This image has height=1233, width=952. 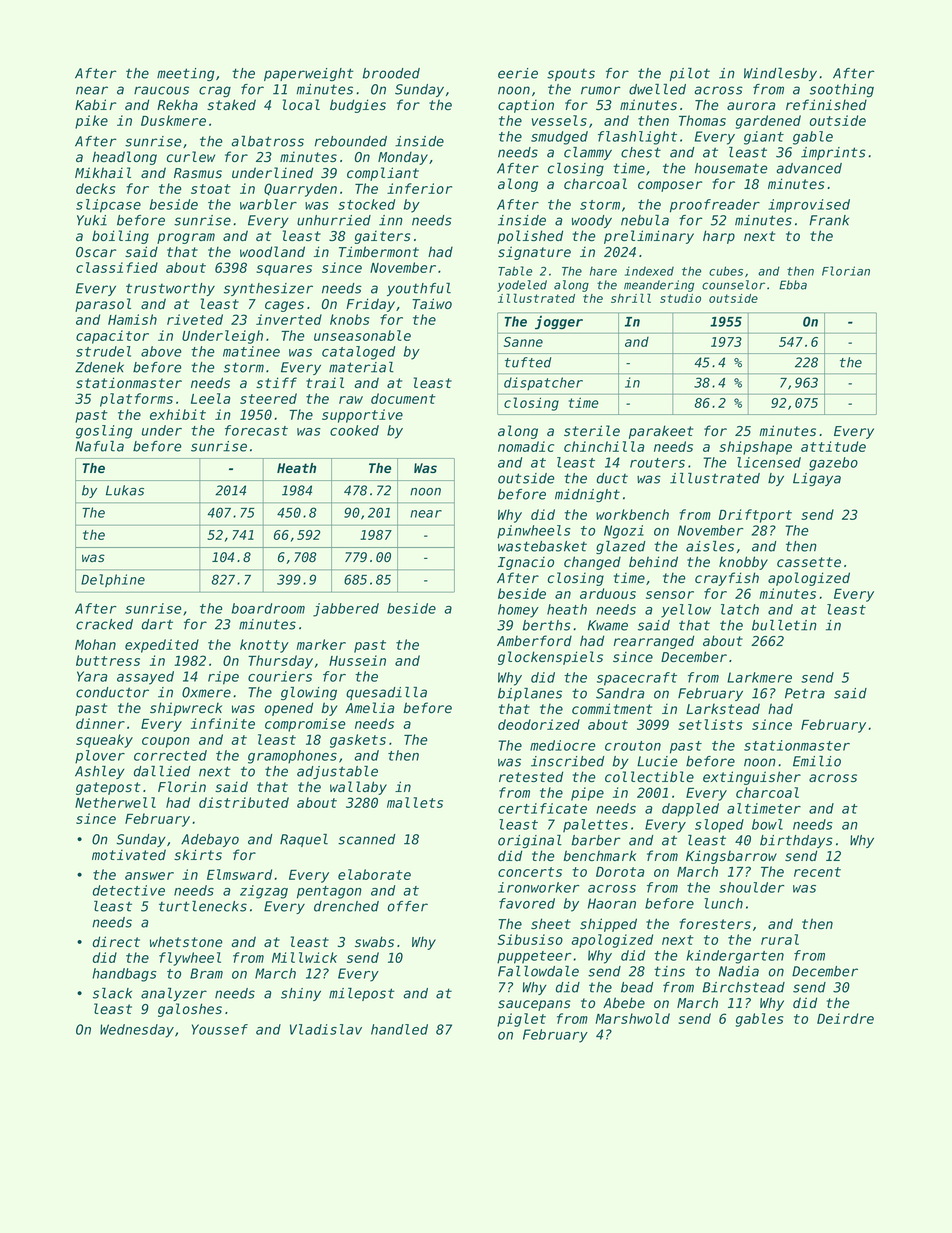 I want to click on pilot, so click(x=690, y=74).
